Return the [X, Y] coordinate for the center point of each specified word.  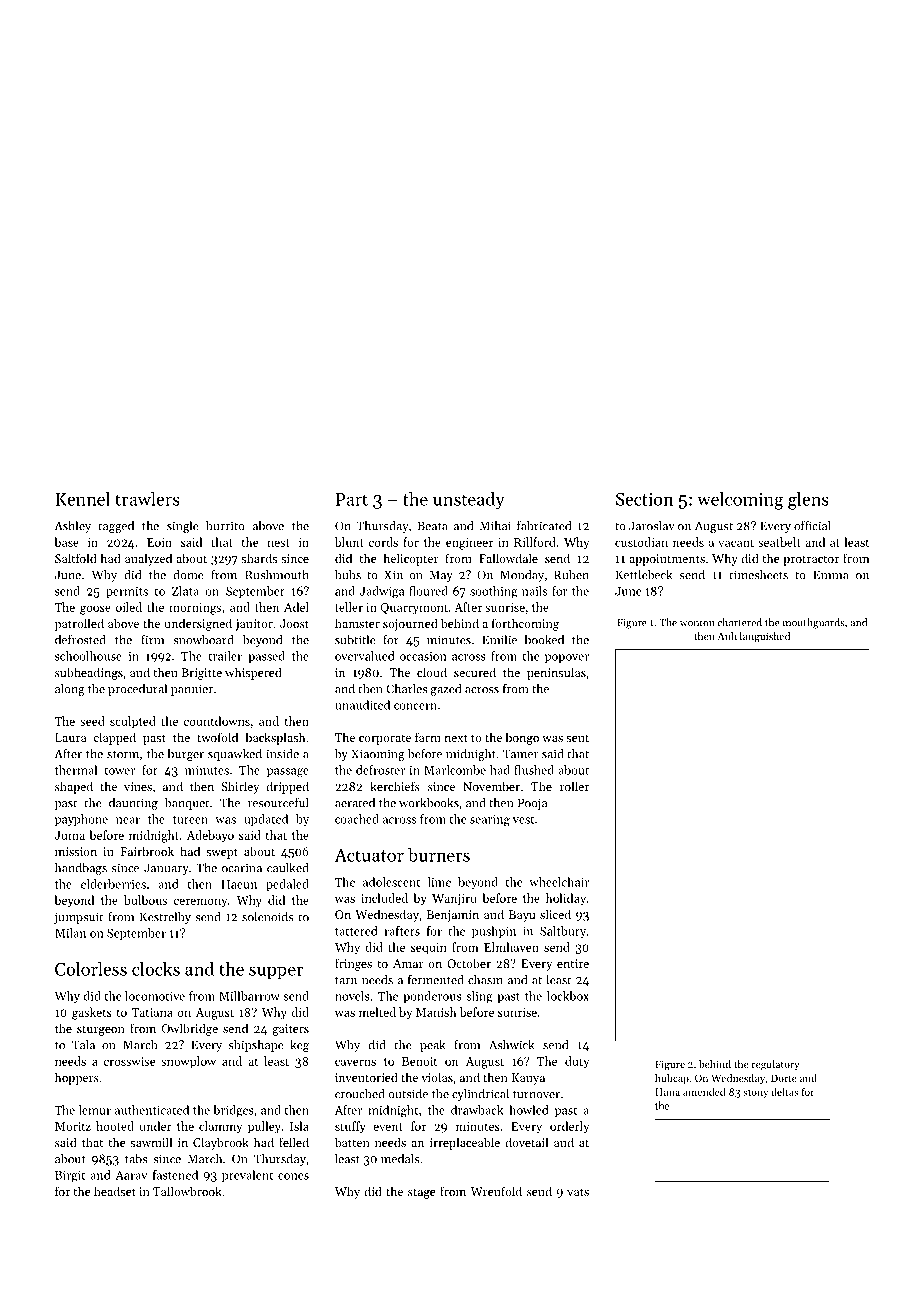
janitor [254, 625]
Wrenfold [496, 1191]
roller [574, 786]
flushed [534, 770]
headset [115, 1191]
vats [578, 1192]
